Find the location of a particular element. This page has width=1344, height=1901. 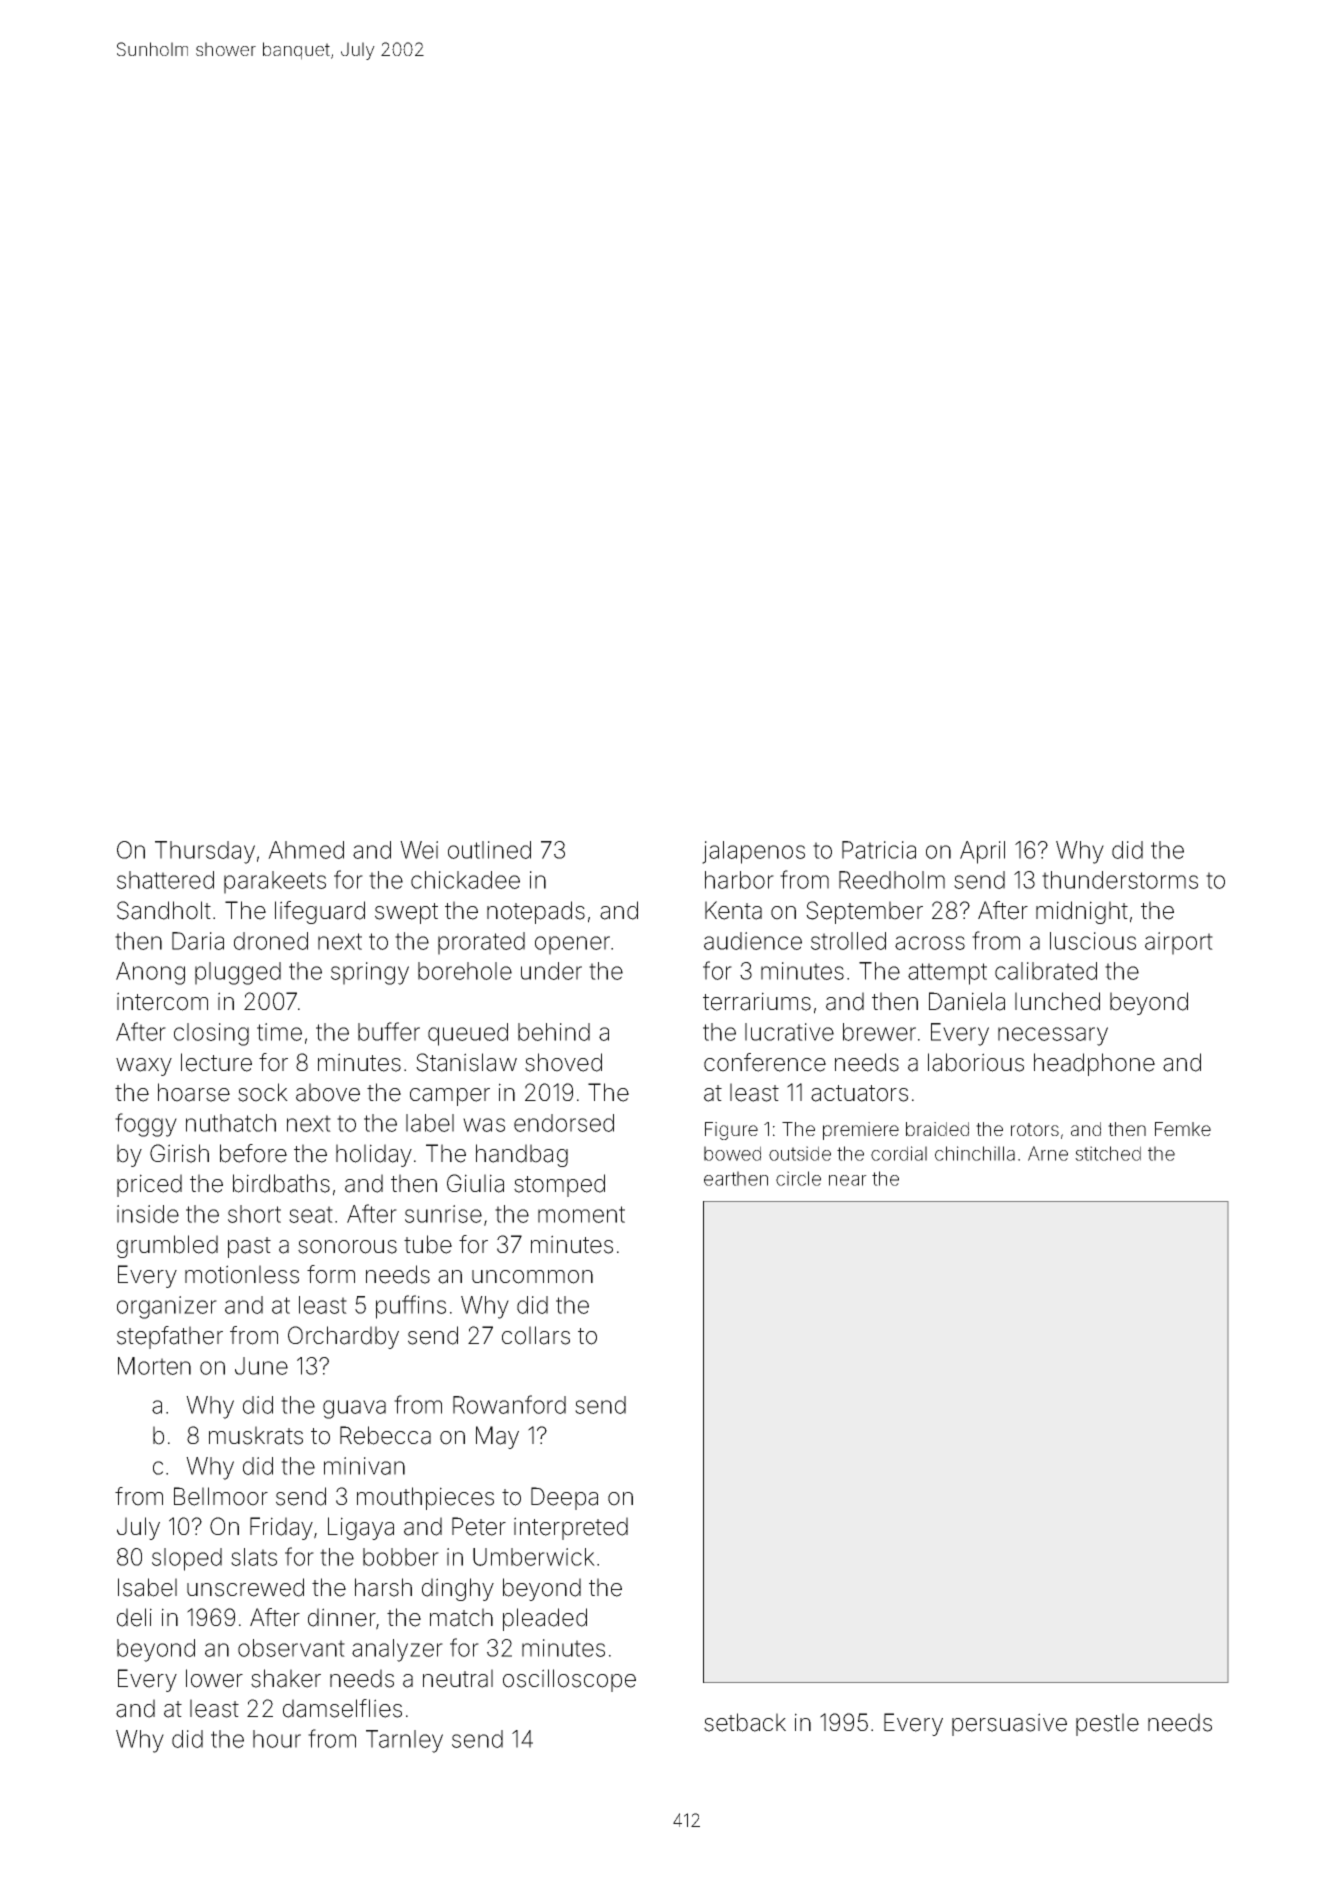

April is located at coordinates (982, 852).
